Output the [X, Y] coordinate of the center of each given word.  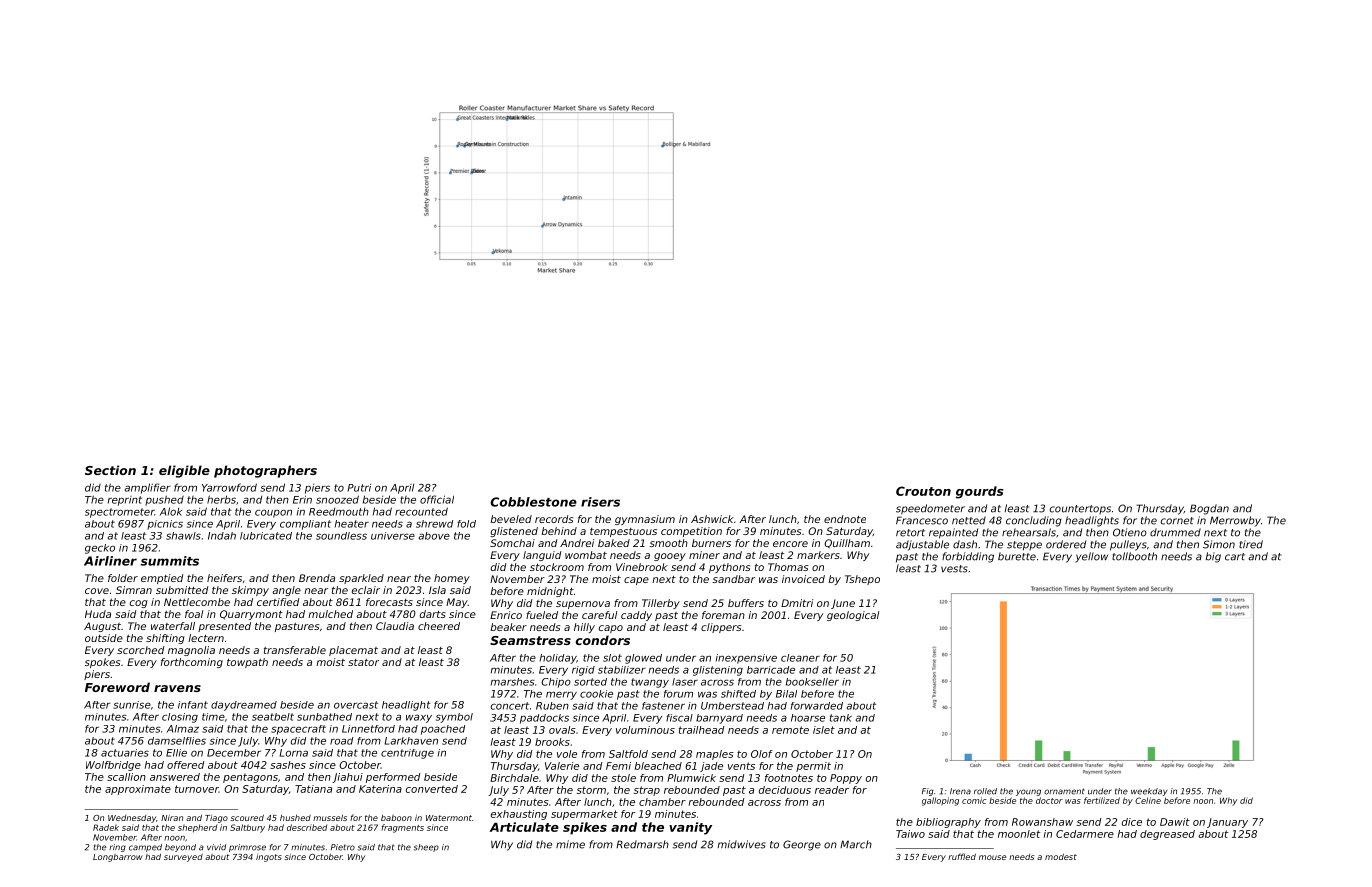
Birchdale [514, 778]
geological [853, 616]
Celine [1148, 800]
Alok [171, 511]
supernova [583, 605]
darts [433, 614]
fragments [402, 828]
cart [1235, 557]
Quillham [847, 544]
